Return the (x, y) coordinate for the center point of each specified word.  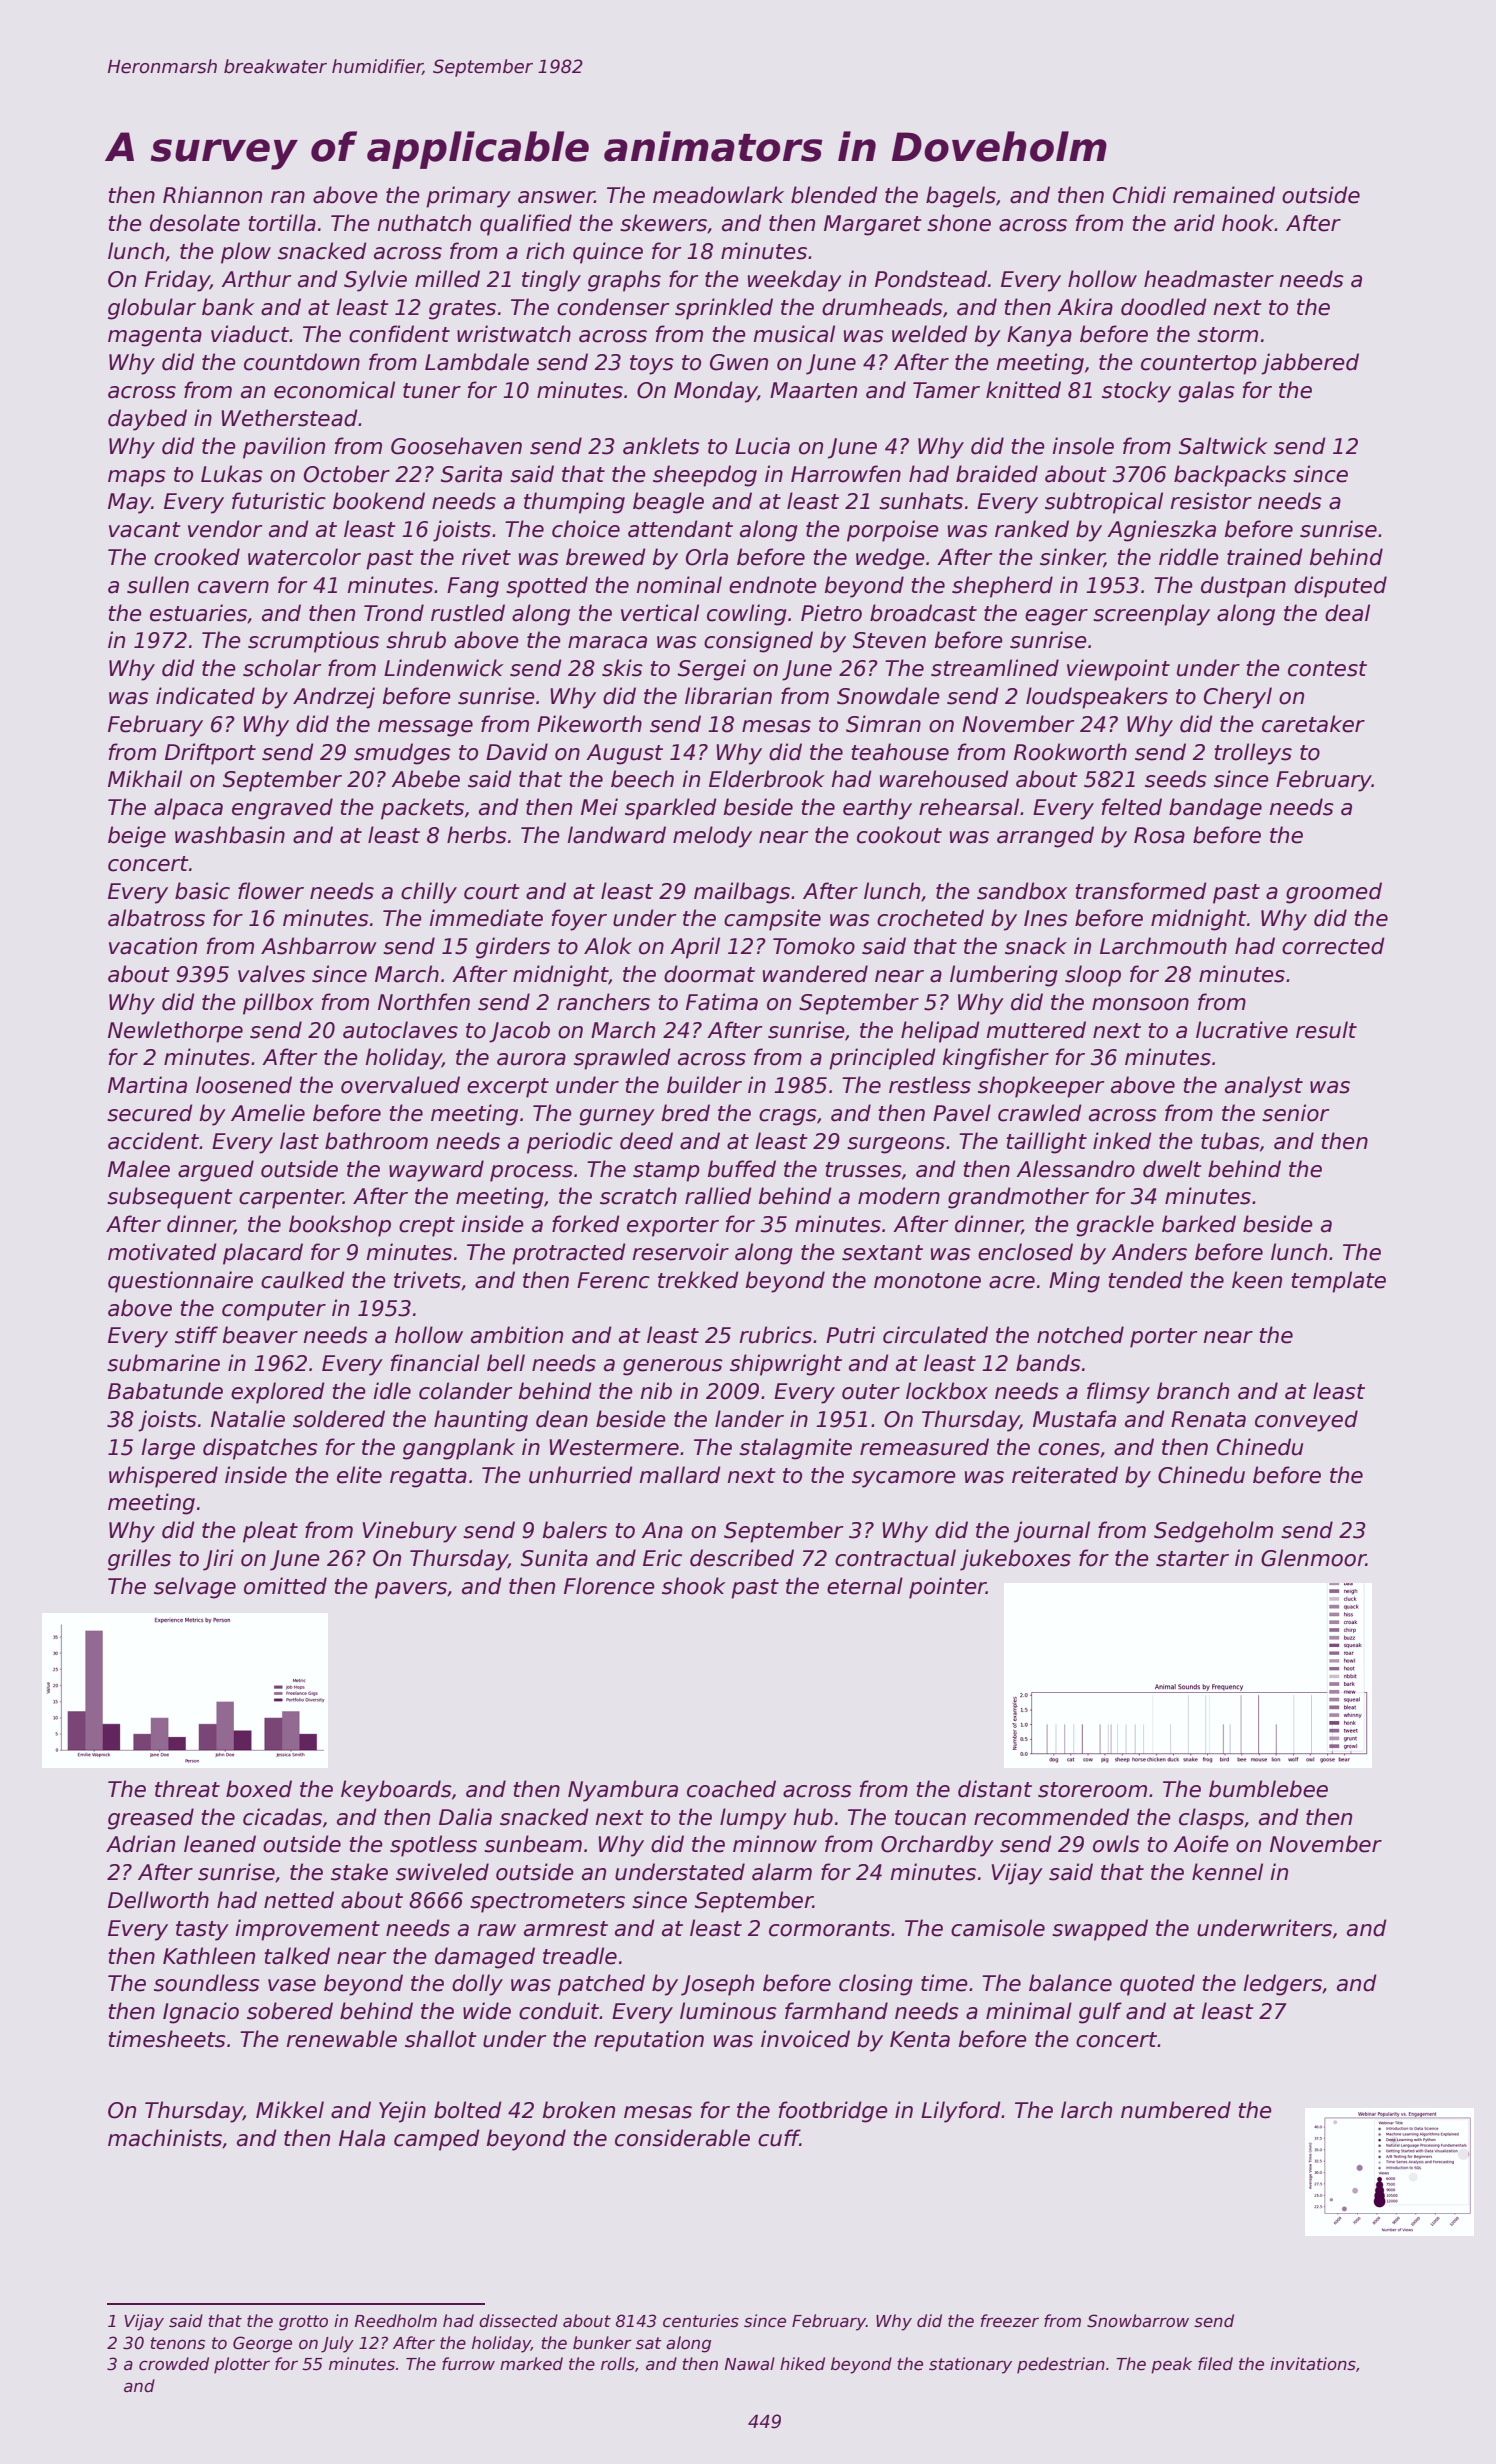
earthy (877, 809)
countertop (1199, 365)
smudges (402, 754)
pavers (411, 1590)
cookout (899, 835)
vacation (153, 946)
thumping (574, 503)
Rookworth (1070, 752)
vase (292, 1985)
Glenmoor (1313, 1558)
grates (462, 310)
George (262, 2344)
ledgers (1283, 1985)
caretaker (1313, 724)
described (742, 1558)
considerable (682, 2138)
